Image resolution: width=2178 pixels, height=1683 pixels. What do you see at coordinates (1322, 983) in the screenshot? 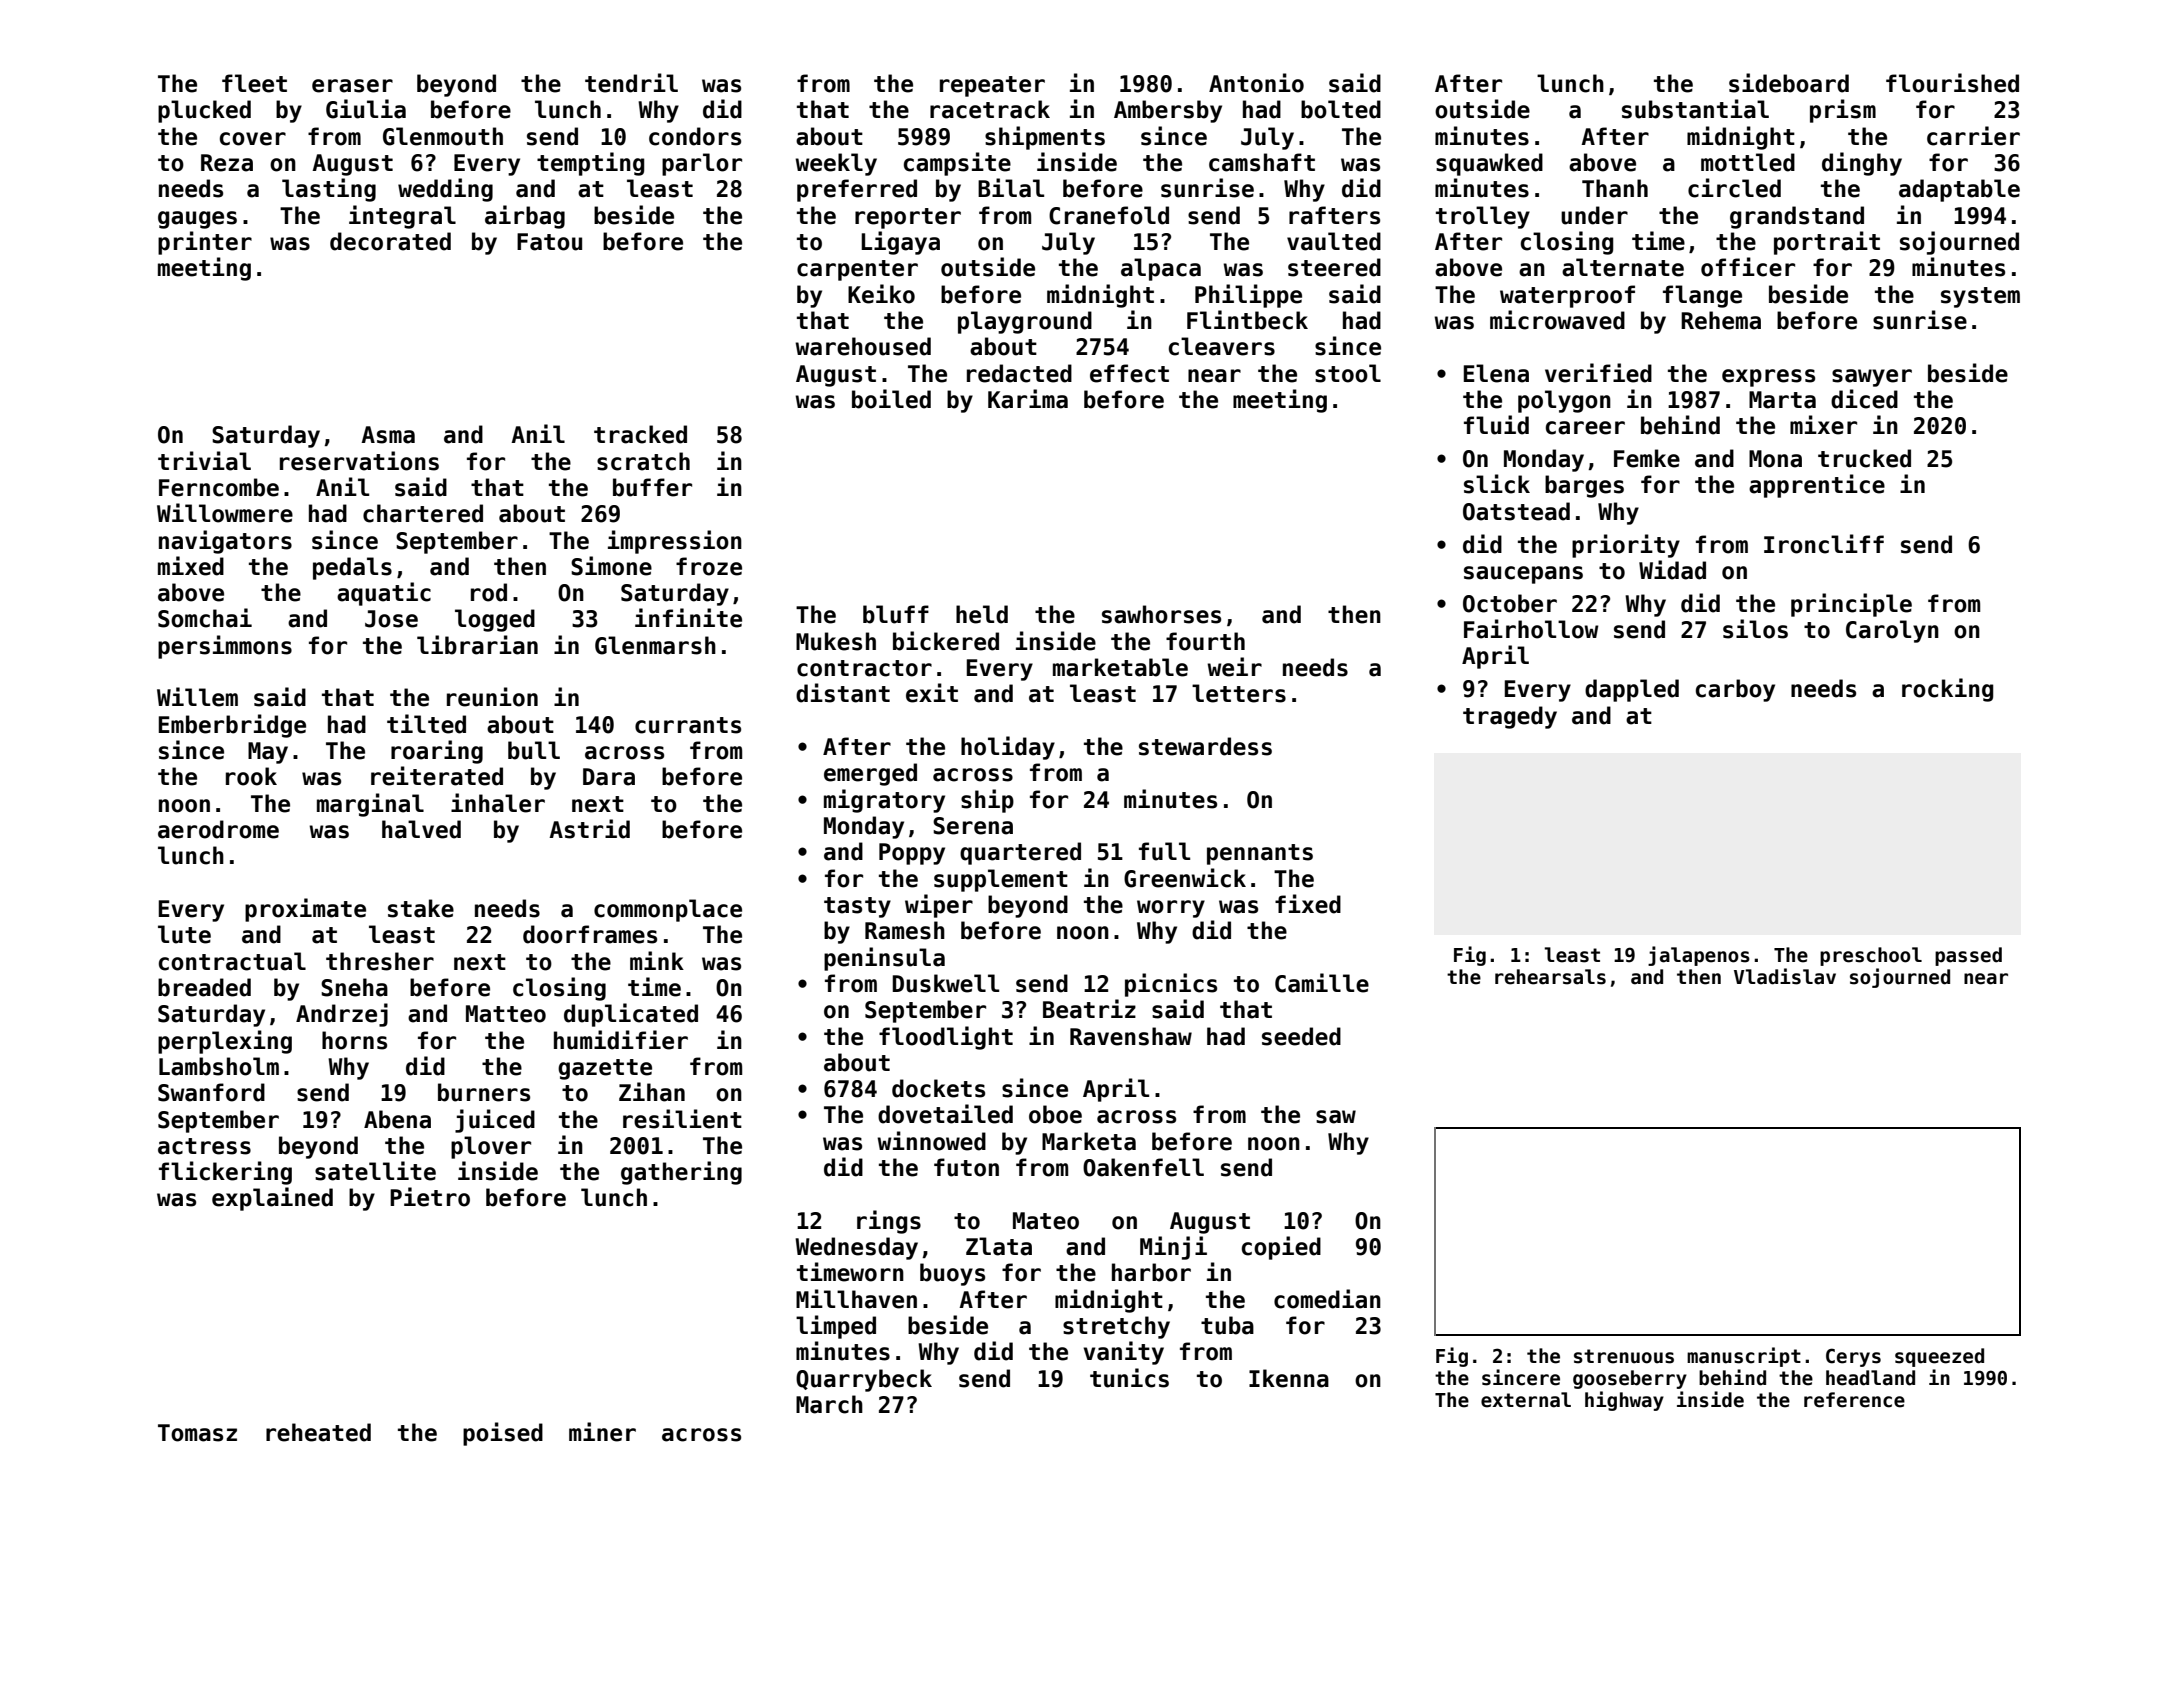
I see `Camille` at bounding box center [1322, 983].
